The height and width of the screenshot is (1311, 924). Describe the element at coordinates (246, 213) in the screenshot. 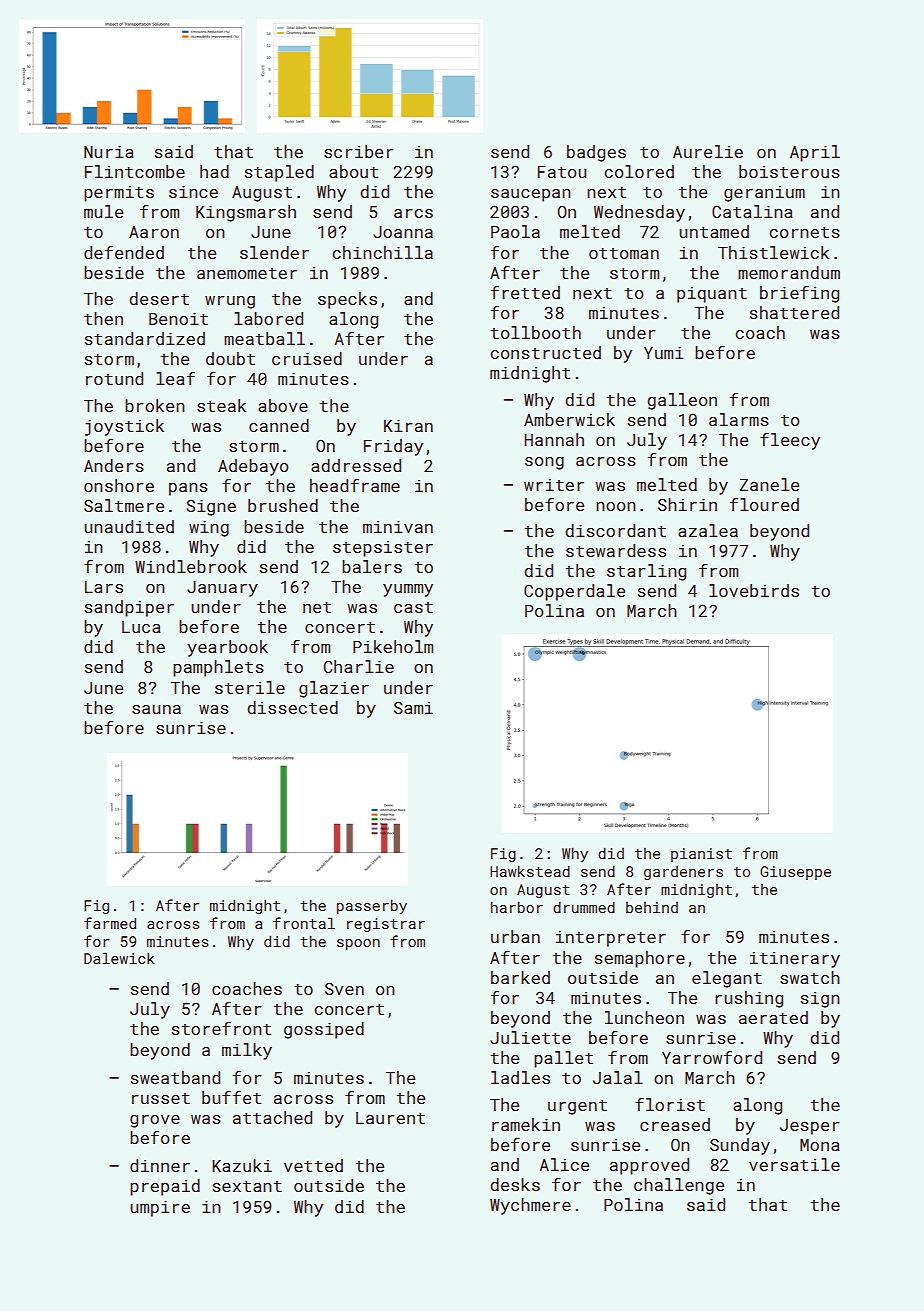

I see `Kingsmarsh` at that location.
